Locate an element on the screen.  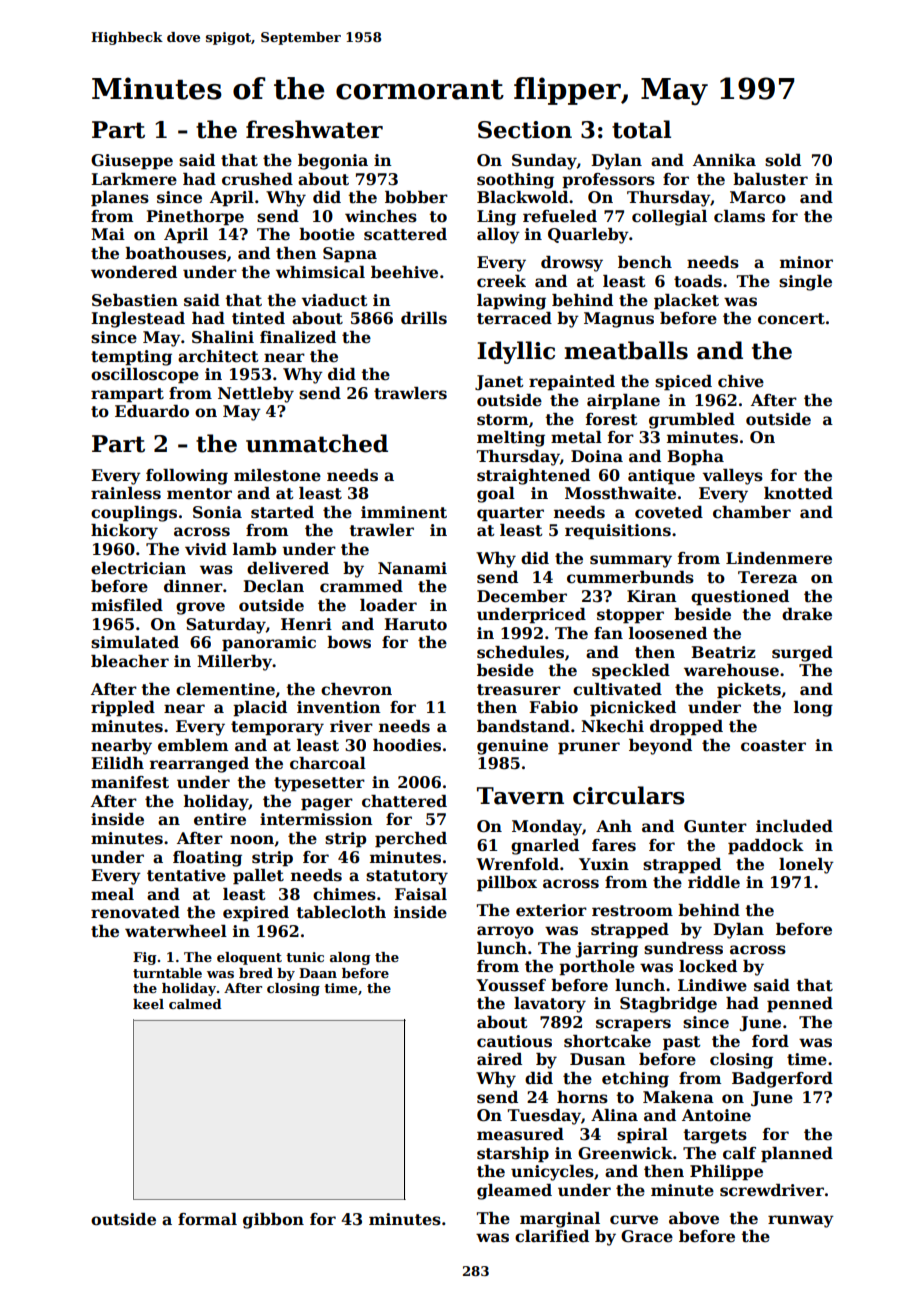
total is located at coordinates (641, 129).
